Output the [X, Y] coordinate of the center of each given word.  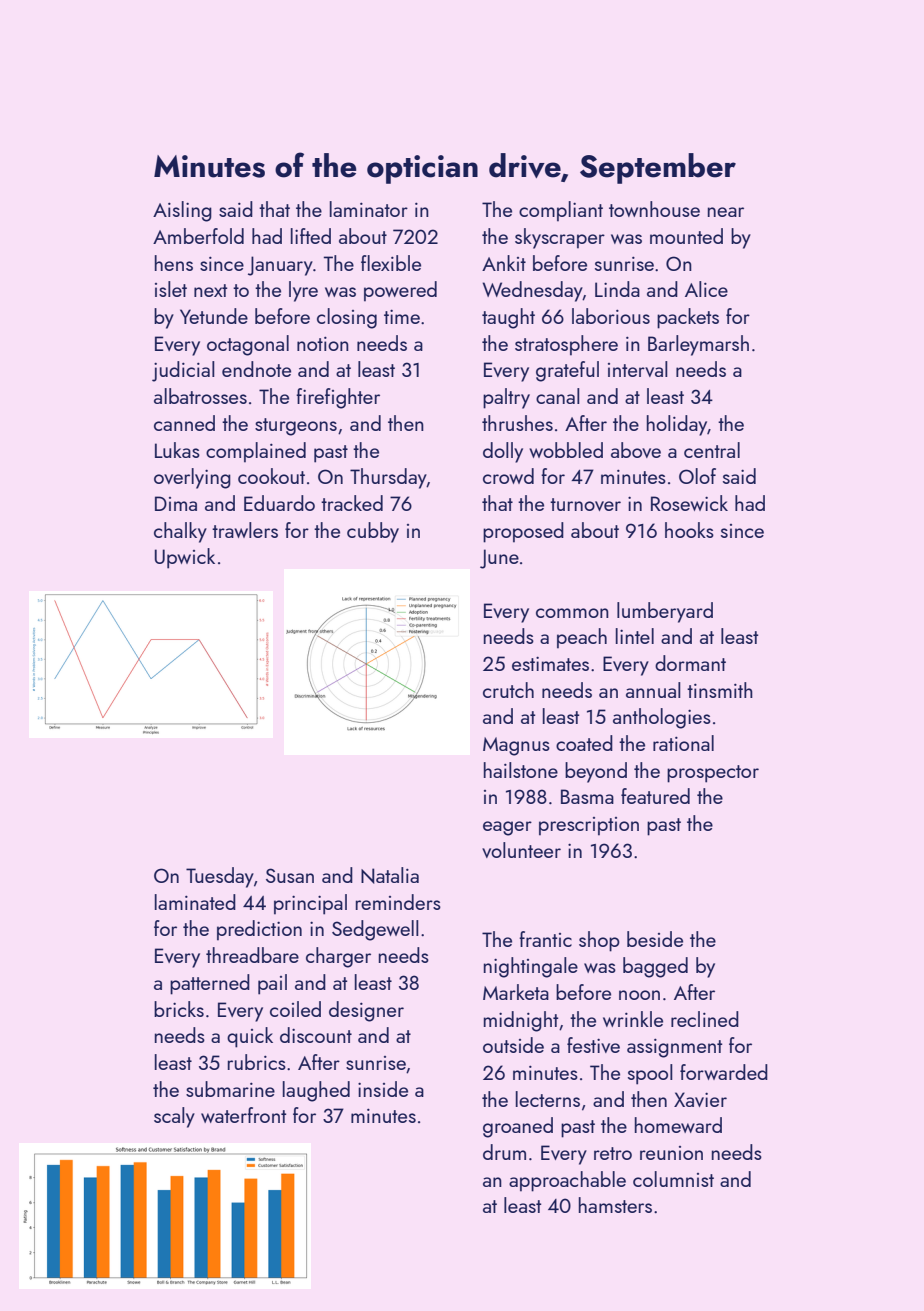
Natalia [390, 875]
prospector [713, 774]
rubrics [257, 1062]
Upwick [185, 558]
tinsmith [720, 690]
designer [366, 1011]
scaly [174, 1117]
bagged [655, 967]
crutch [508, 690]
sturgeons [296, 427]
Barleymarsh [698, 345]
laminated [195, 902]
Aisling [182, 211]
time [402, 316]
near [726, 212]
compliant [561, 211]
